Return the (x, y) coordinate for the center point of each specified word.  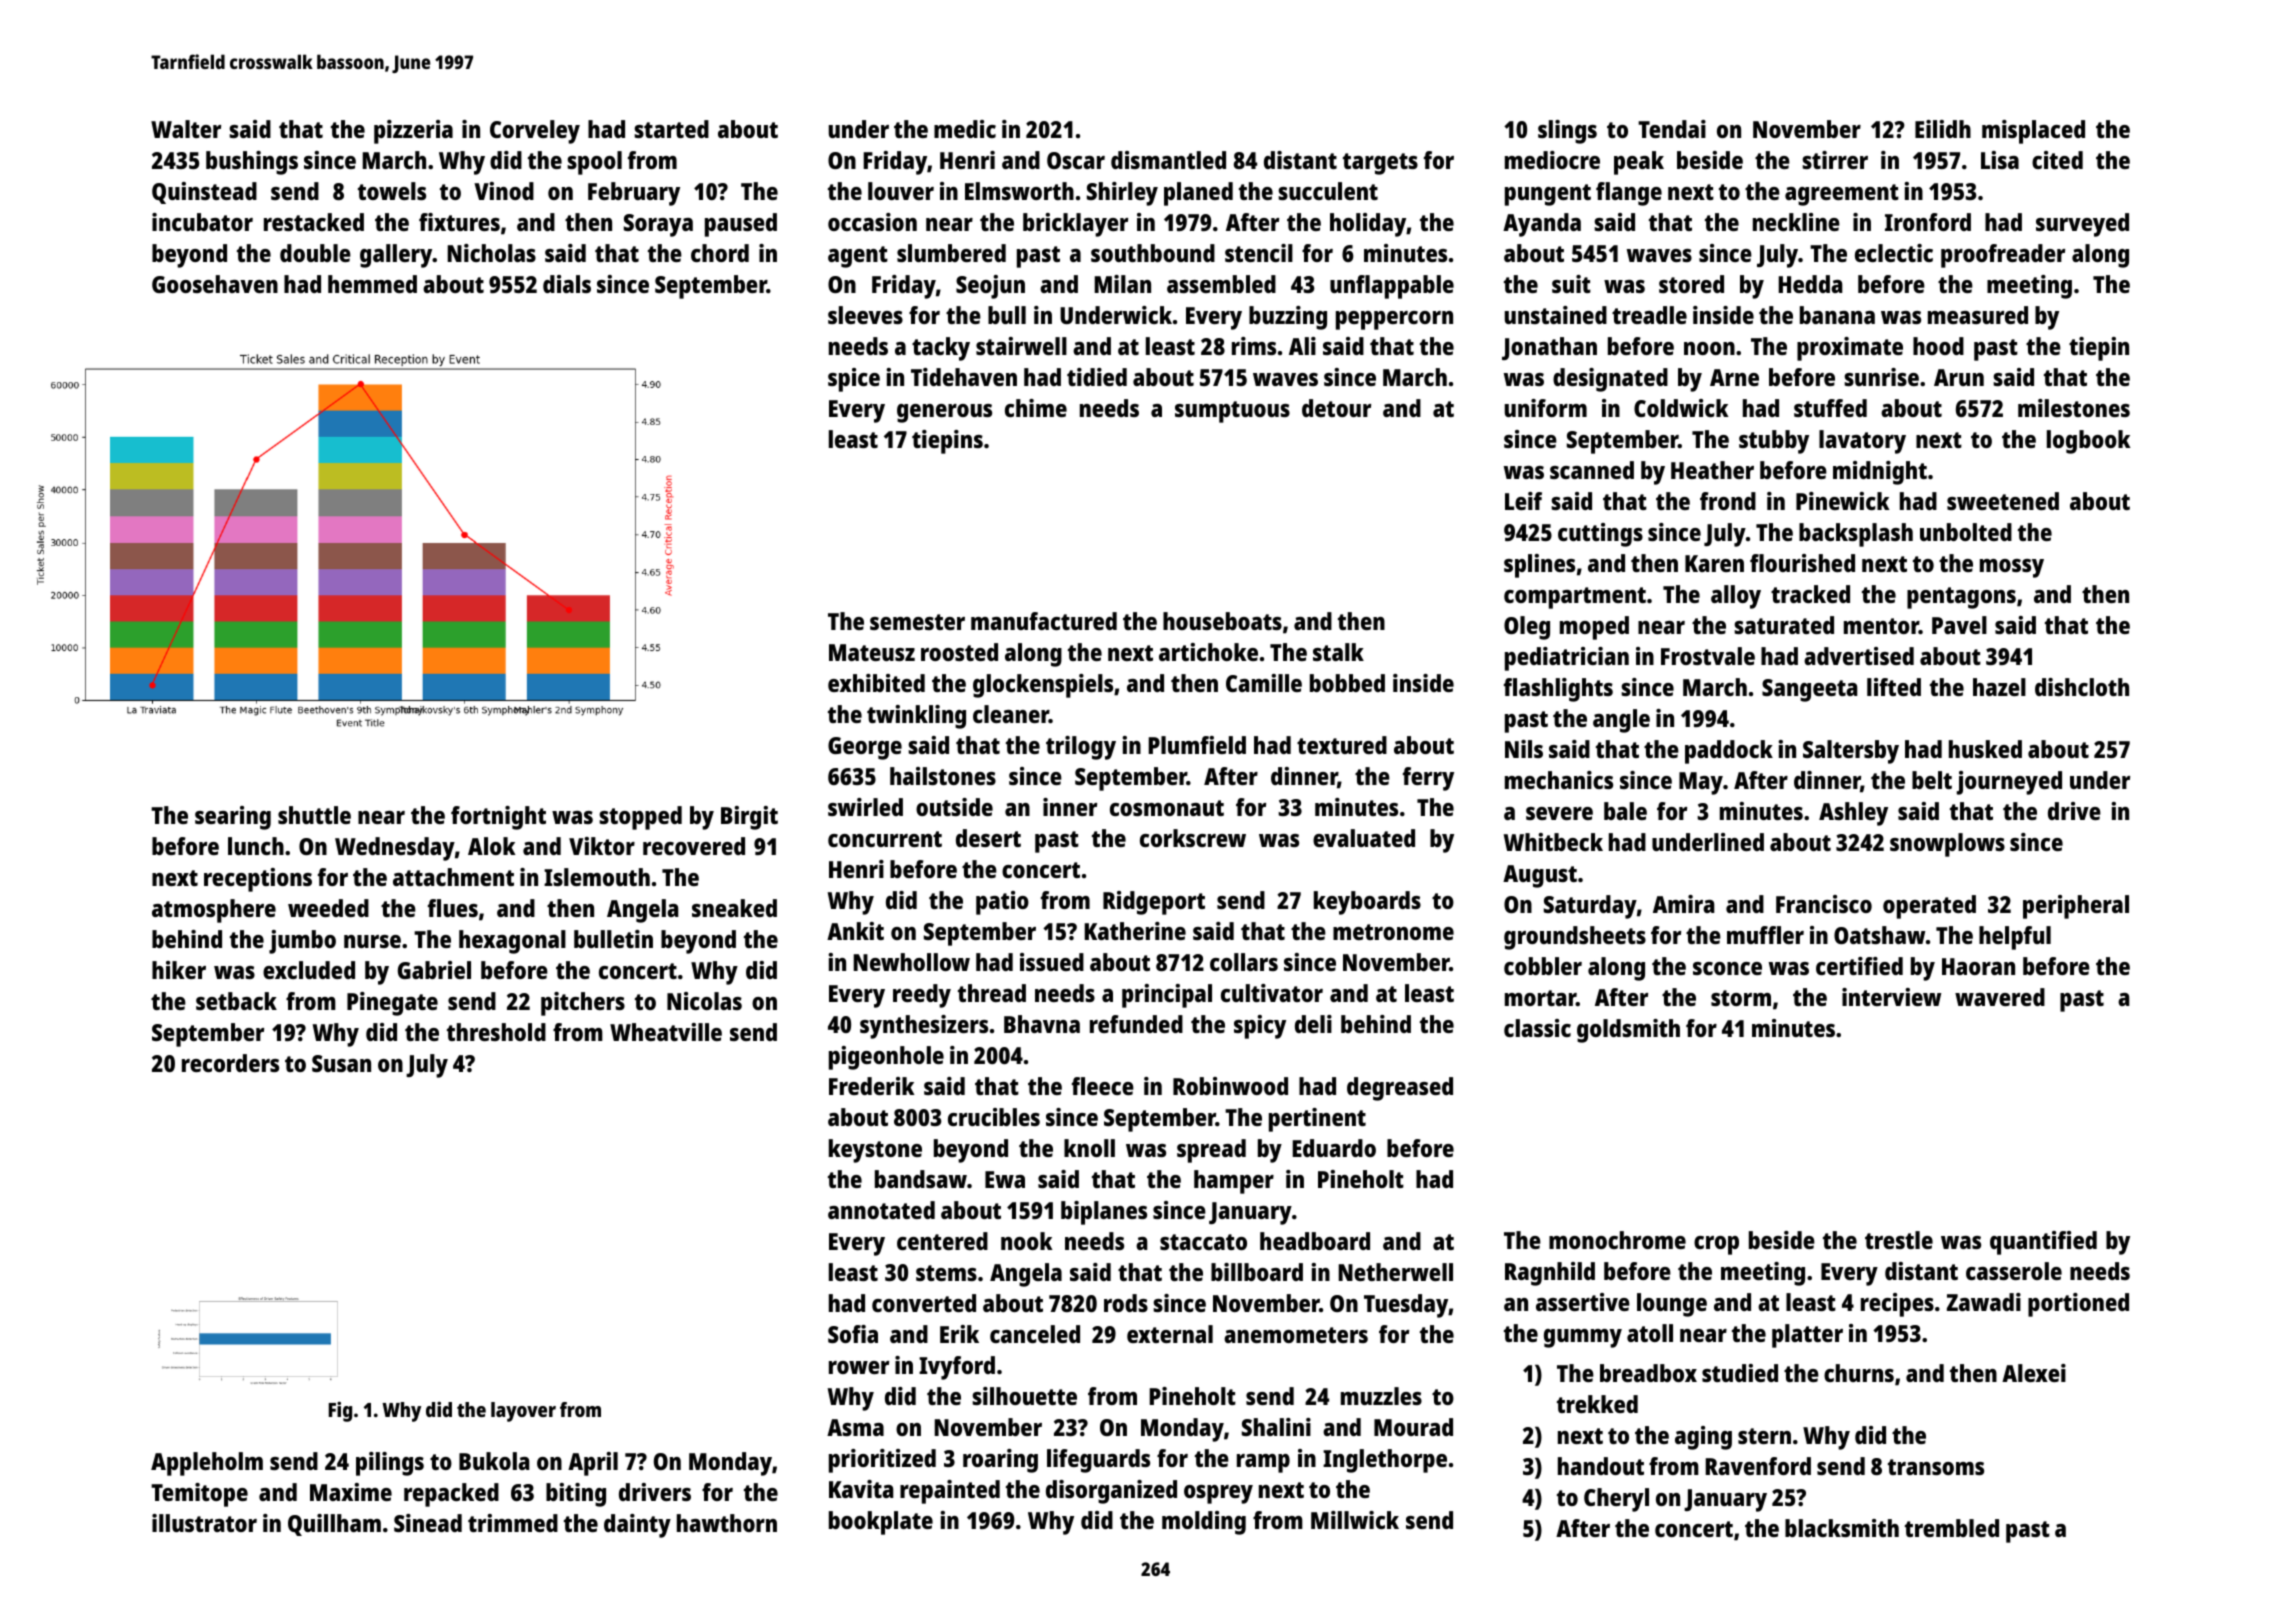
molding (1204, 1523)
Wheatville (666, 1032)
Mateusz (872, 652)
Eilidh (1943, 129)
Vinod (504, 191)
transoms (1936, 1467)
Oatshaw (1879, 935)
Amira (1684, 904)
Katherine (1135, 931)
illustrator (204, 1523)
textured (1342, 745)
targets (1380, 164)
